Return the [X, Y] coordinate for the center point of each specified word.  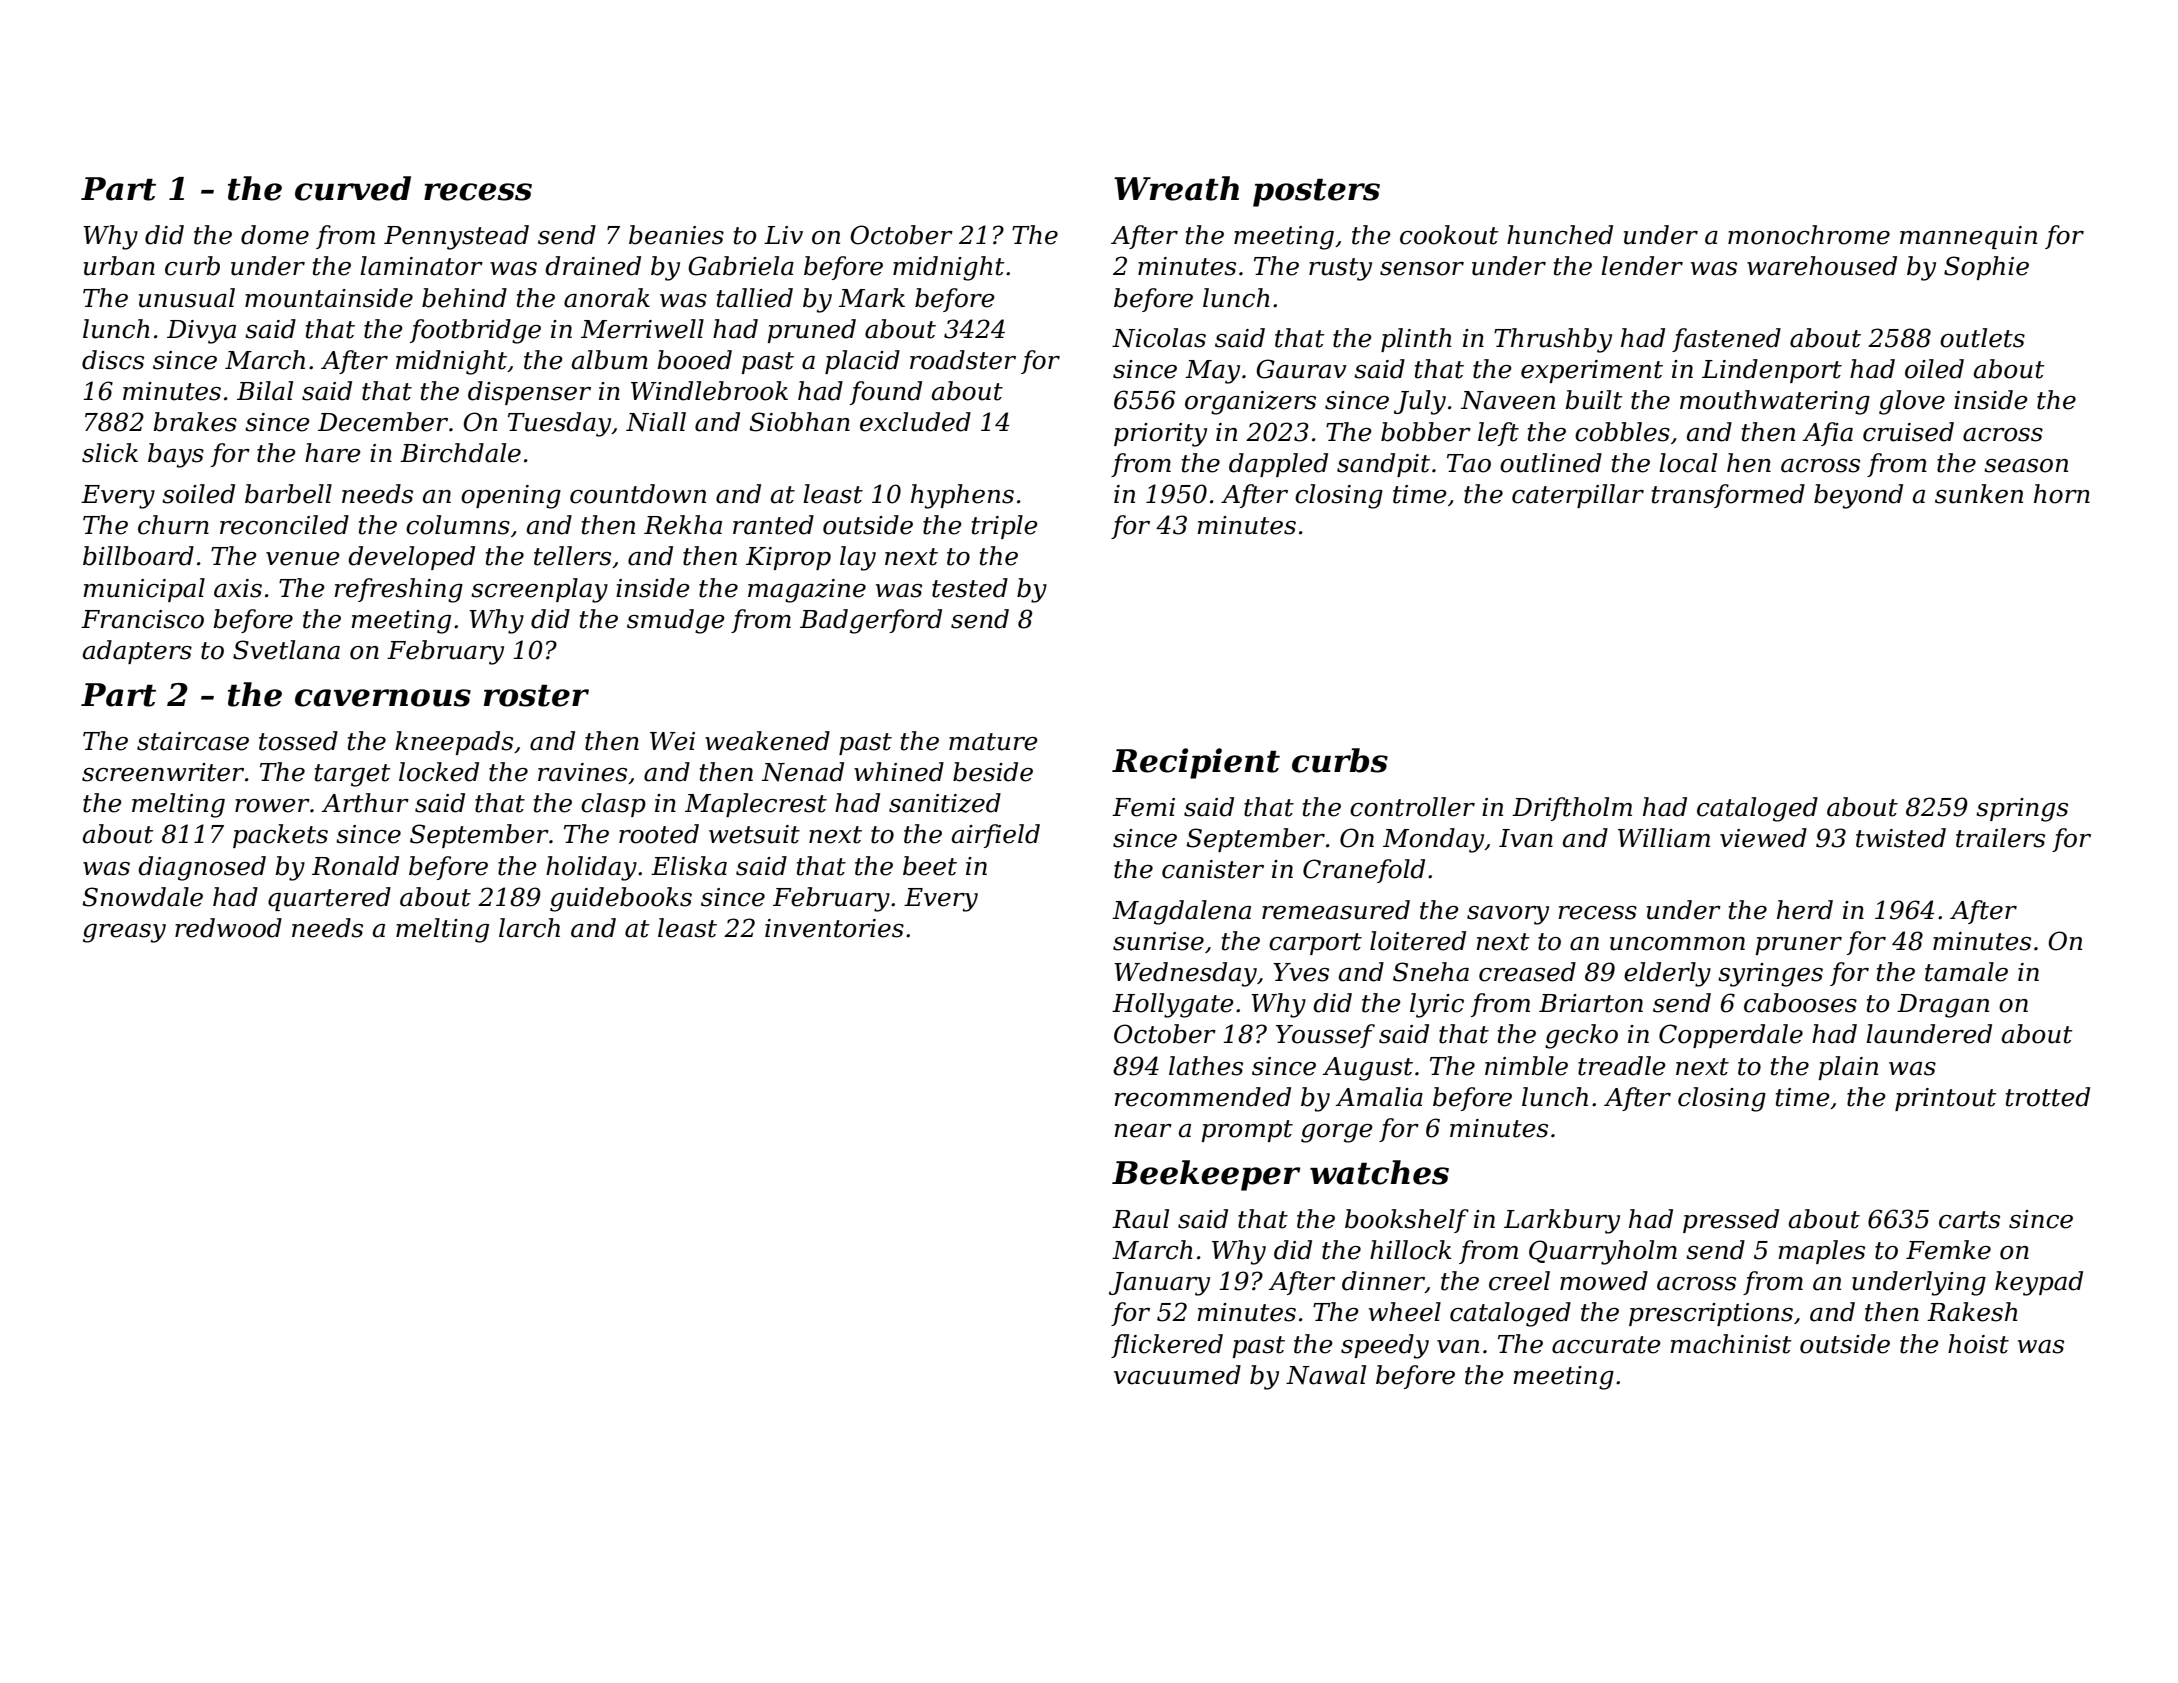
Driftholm [1572, 809]
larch [529, 928]
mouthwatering [1775, 402]
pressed [1731, 1221]
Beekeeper [1206, 1175]
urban [119, 266]
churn [173, 525]
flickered [1167, 1346]
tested [970, 588]
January [1159, 1284]
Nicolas [1159, 338]
